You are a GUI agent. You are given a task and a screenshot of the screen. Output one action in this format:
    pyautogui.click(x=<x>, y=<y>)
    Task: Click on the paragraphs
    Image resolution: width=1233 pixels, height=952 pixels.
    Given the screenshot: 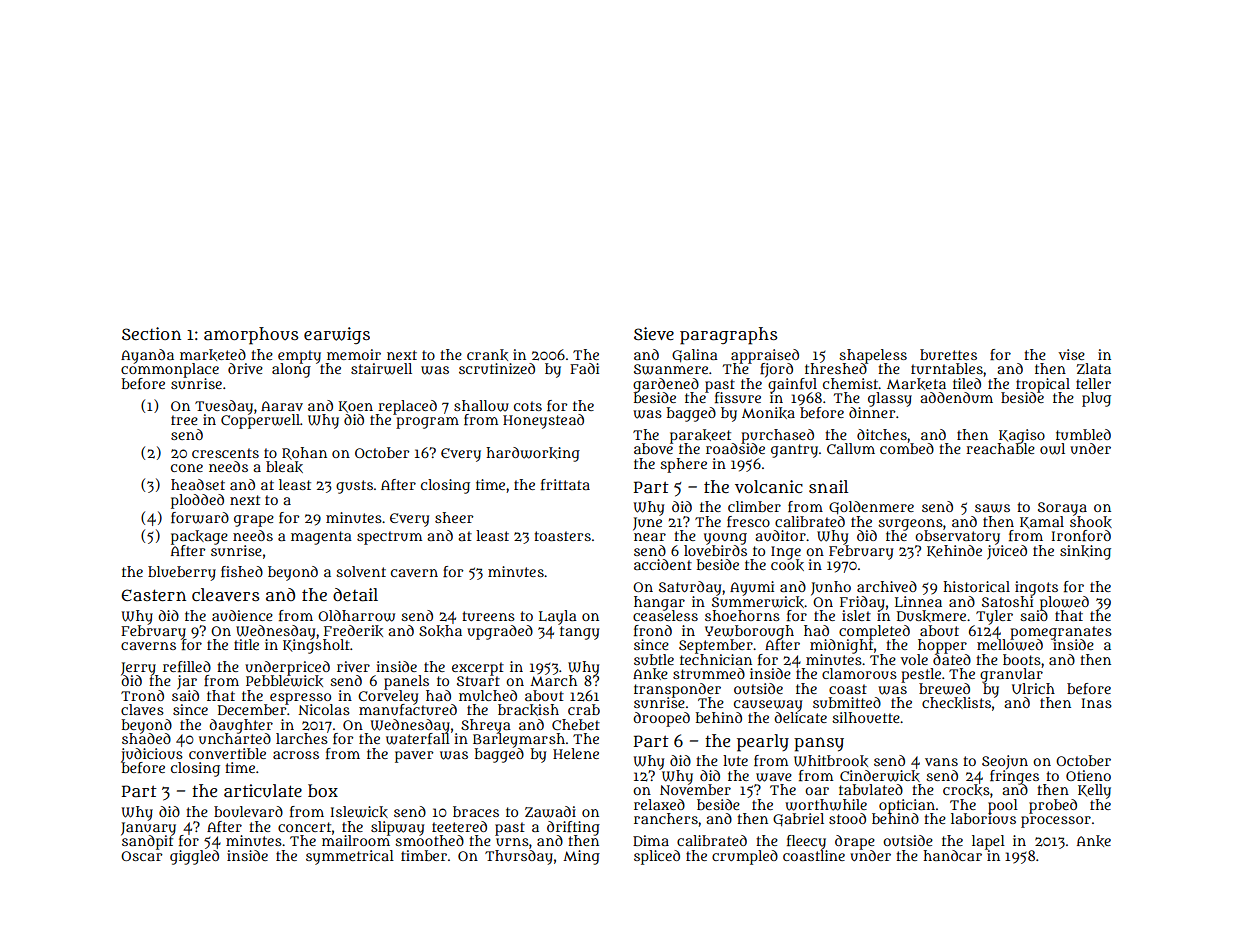 What is the action you would take?
    pyautogui.click(x=728, y=336)
